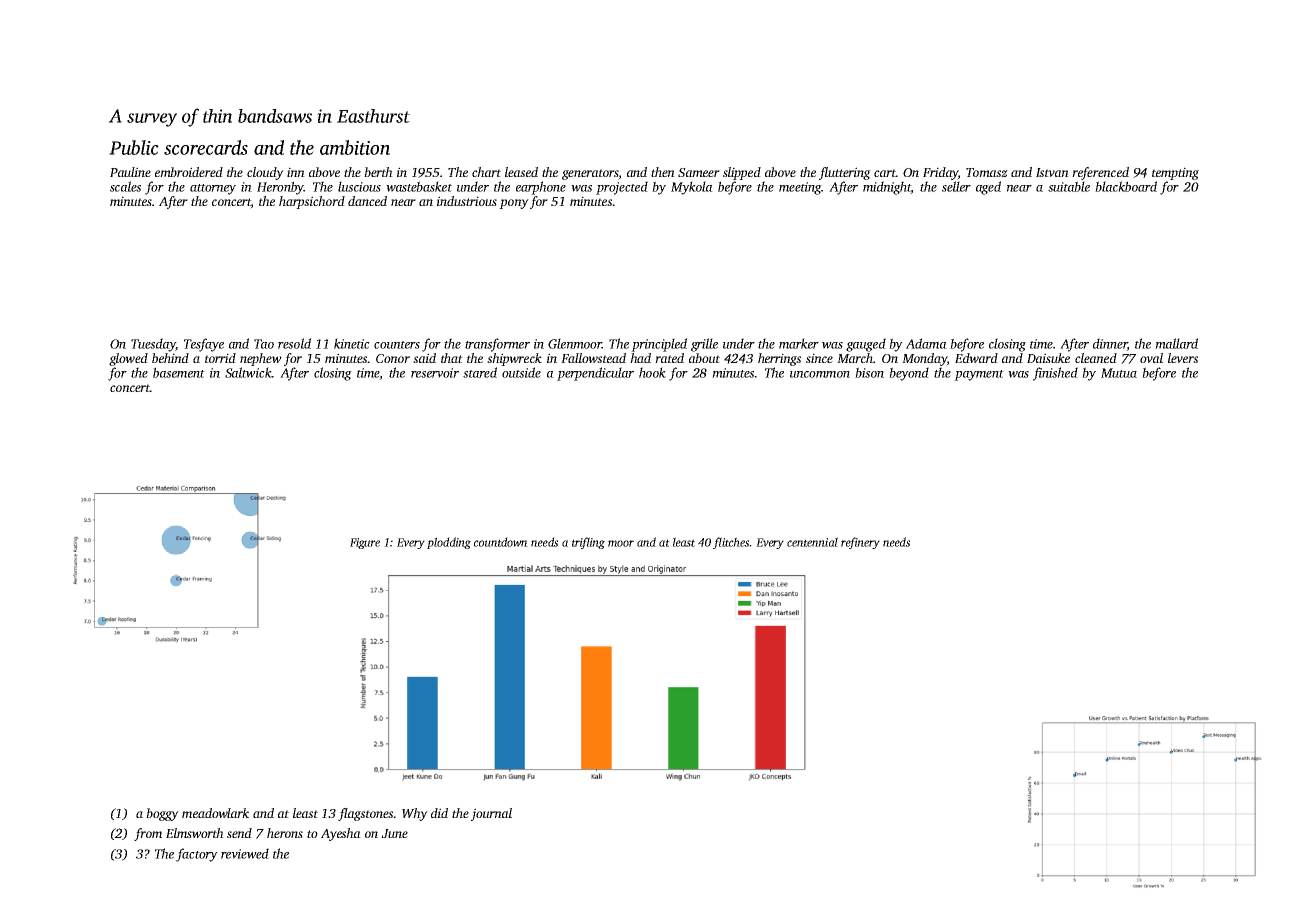 The image size is (1308, 924). What do you see at coordinates (491, 814) in the image?
I see `journal` at bounding box center [491, 814].
